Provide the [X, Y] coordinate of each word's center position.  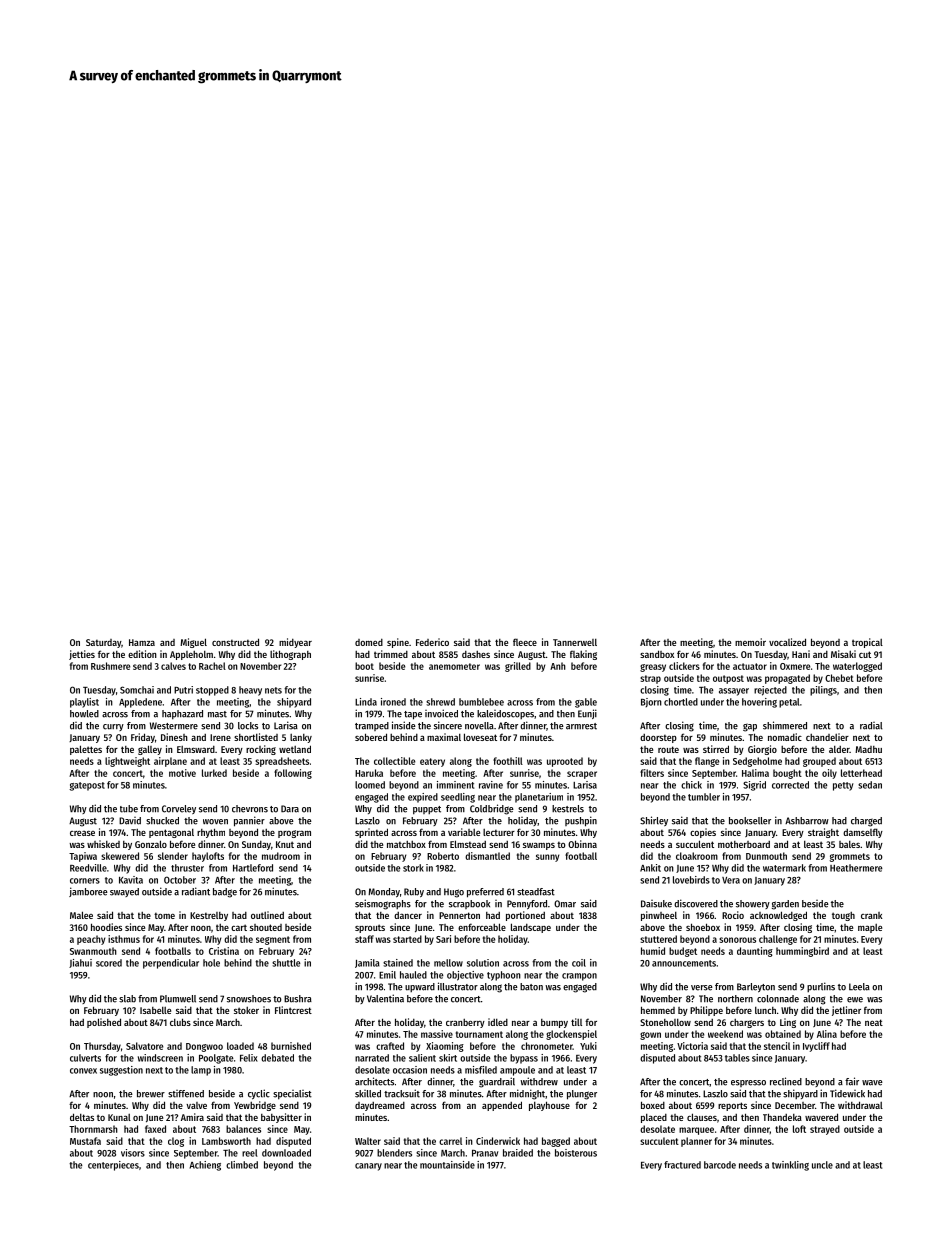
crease [82, 833]
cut [865, 654]
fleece [525, 642]
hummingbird [802, 952]
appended [502, 1106]
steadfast [536, 892]
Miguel [193, 643]
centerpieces [113, 1166]
